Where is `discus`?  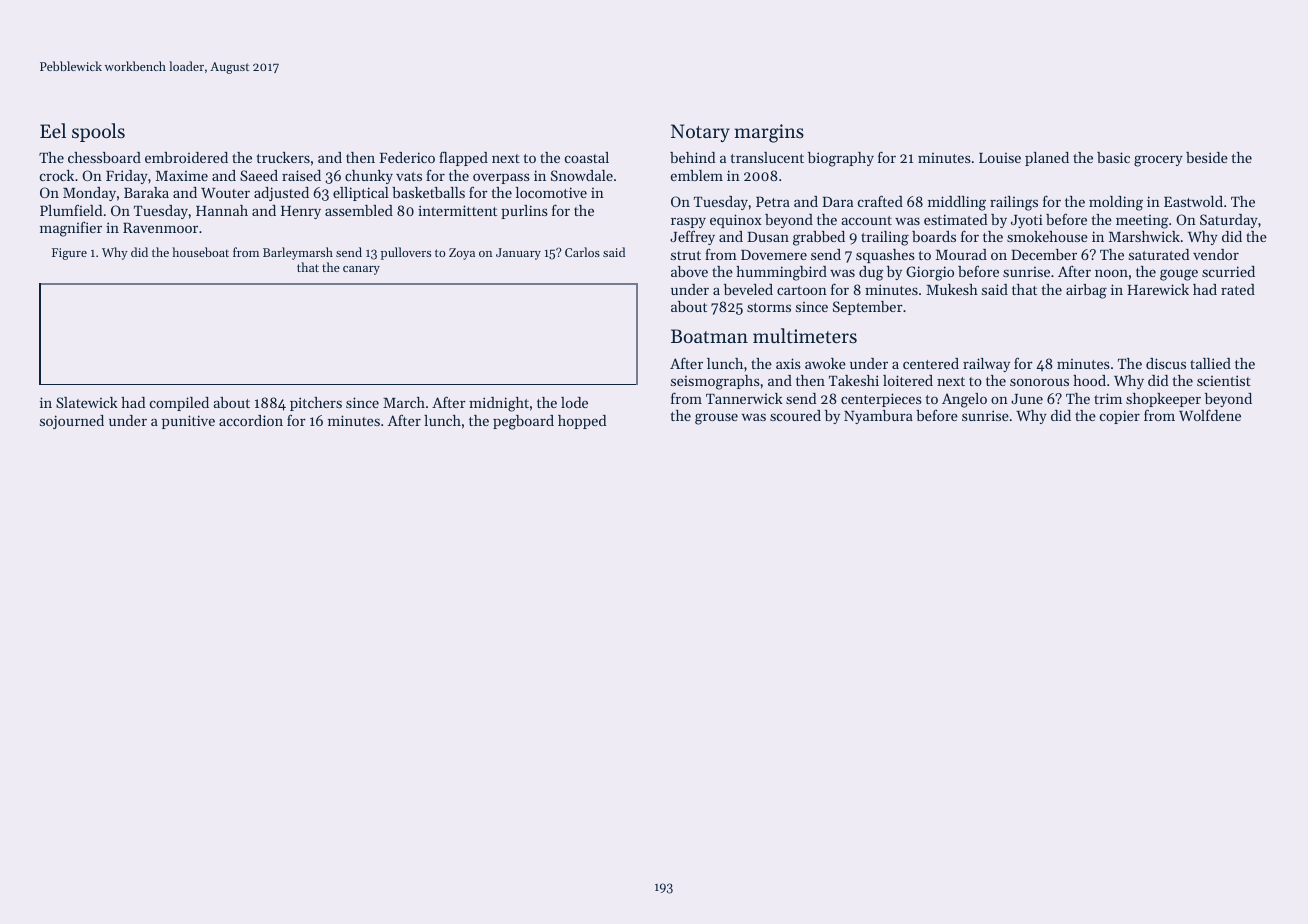
discus is located at coordinates (1166, 363).
